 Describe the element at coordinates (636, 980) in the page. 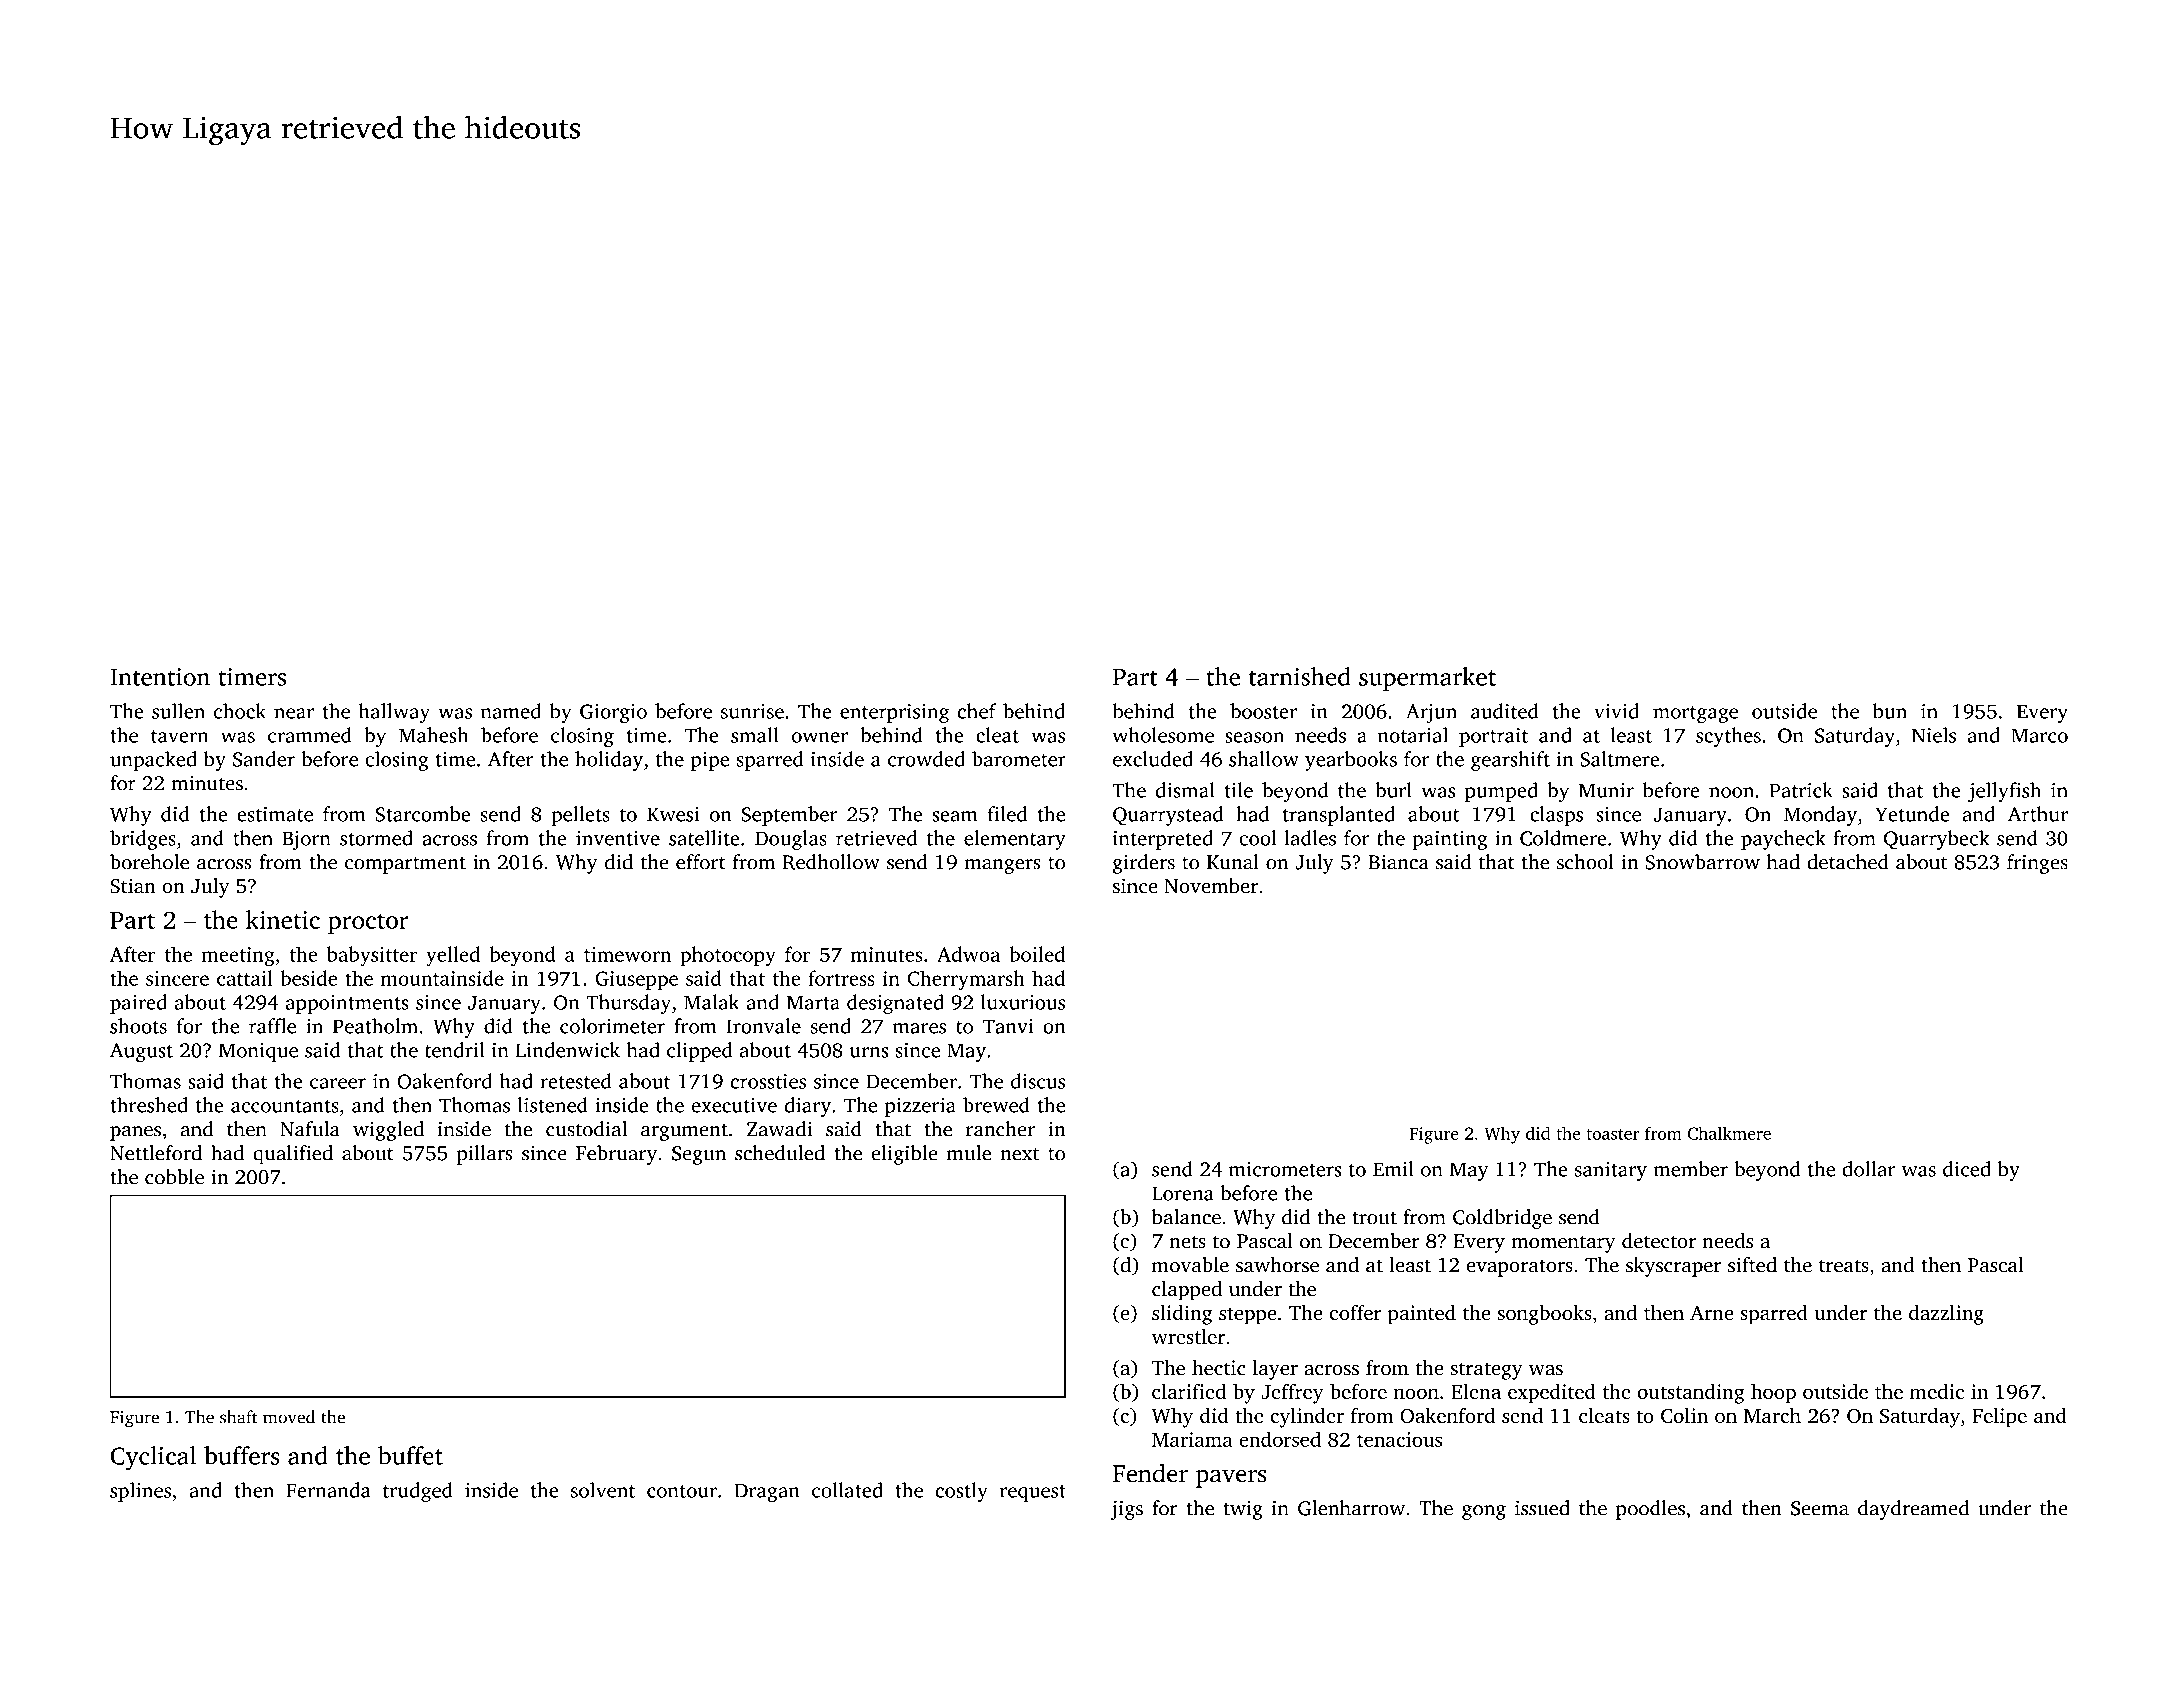

I see `Giuseppe` at that location.
